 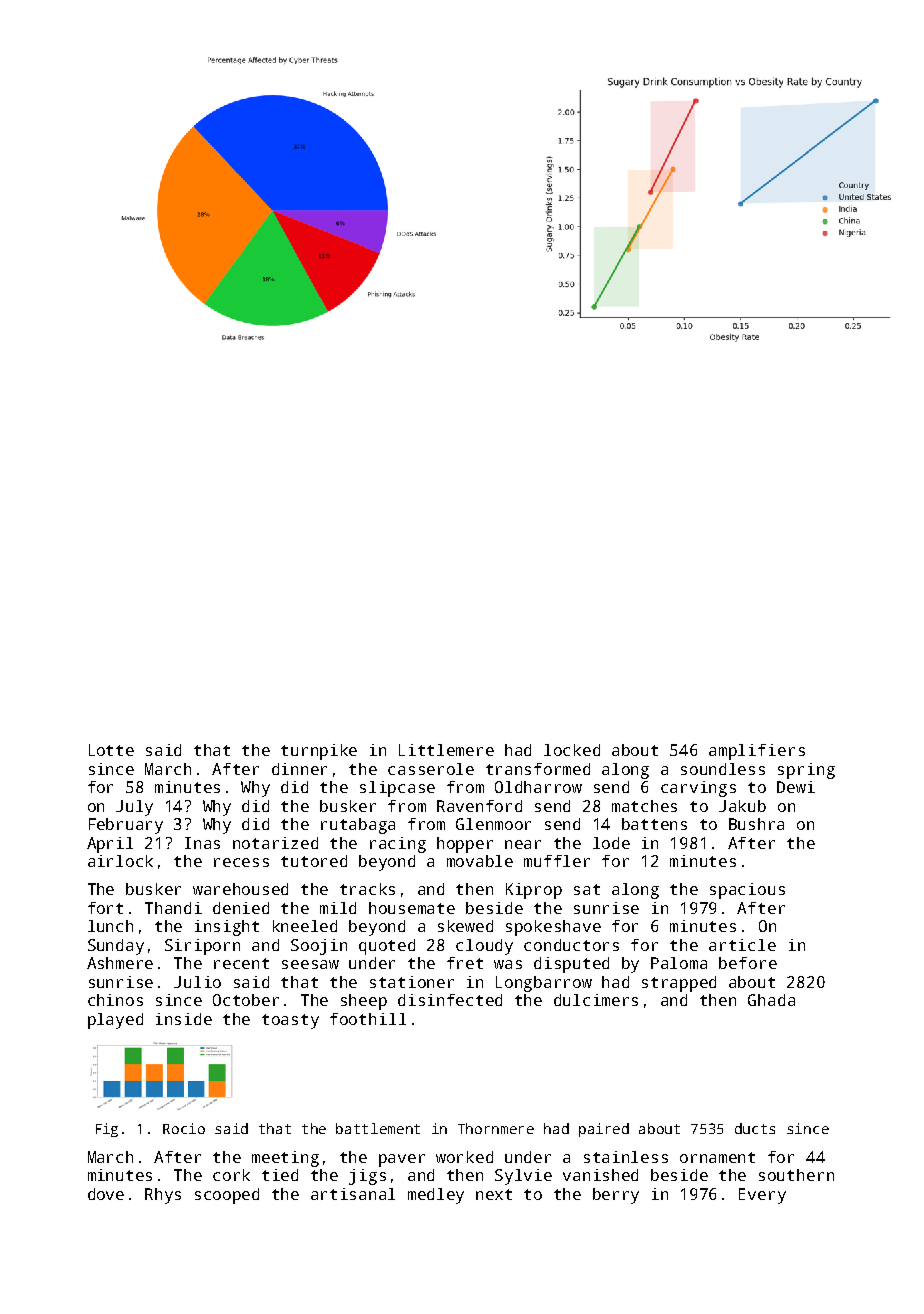 I want to click on matches, so click(x=644, y=806).
